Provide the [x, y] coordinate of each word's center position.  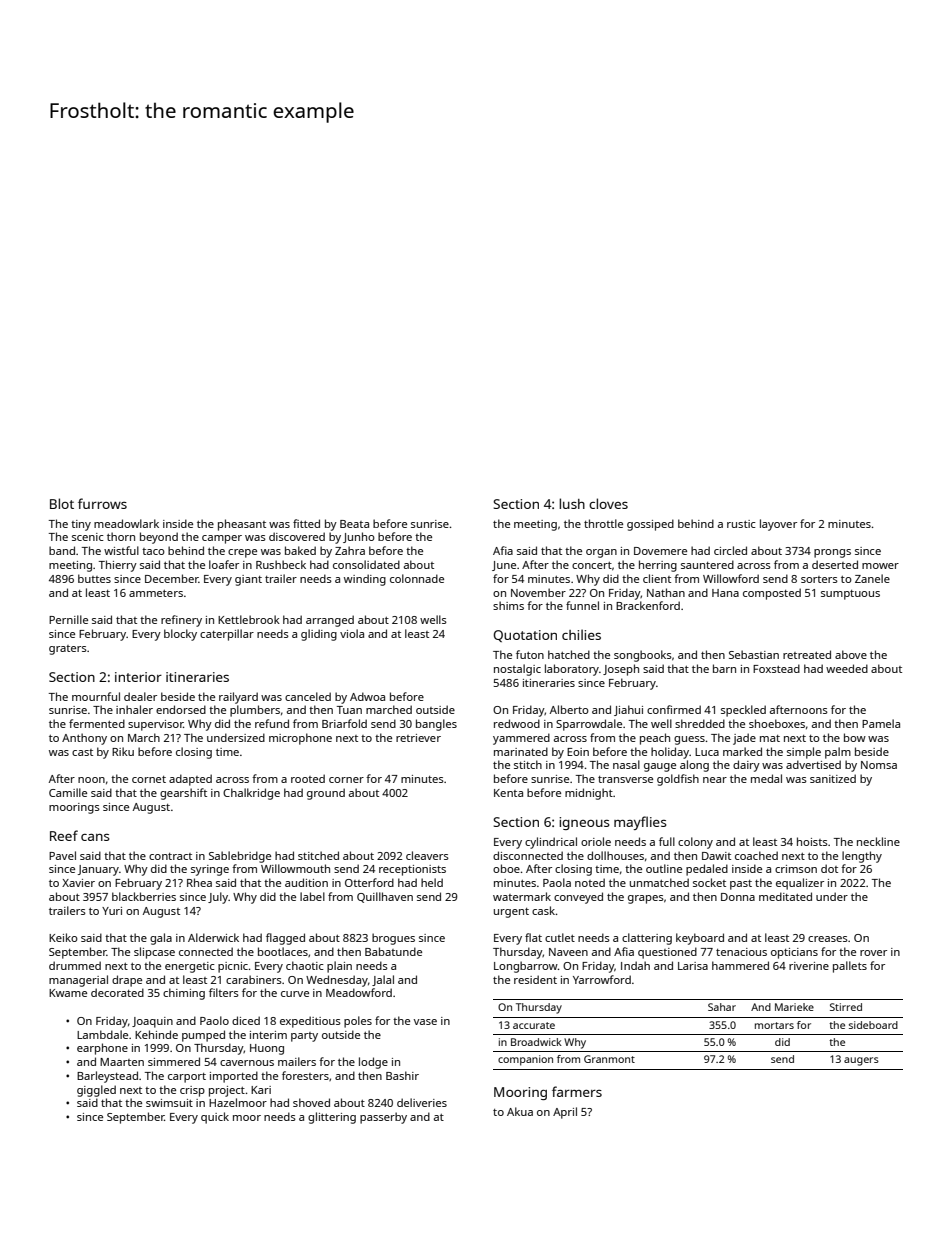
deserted [835, 564]
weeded [847, 668]
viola [352, 633]
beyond [159, 538]
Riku [123, 751]
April [565, 1113]
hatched [569, 654]
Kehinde [156, 1034]
